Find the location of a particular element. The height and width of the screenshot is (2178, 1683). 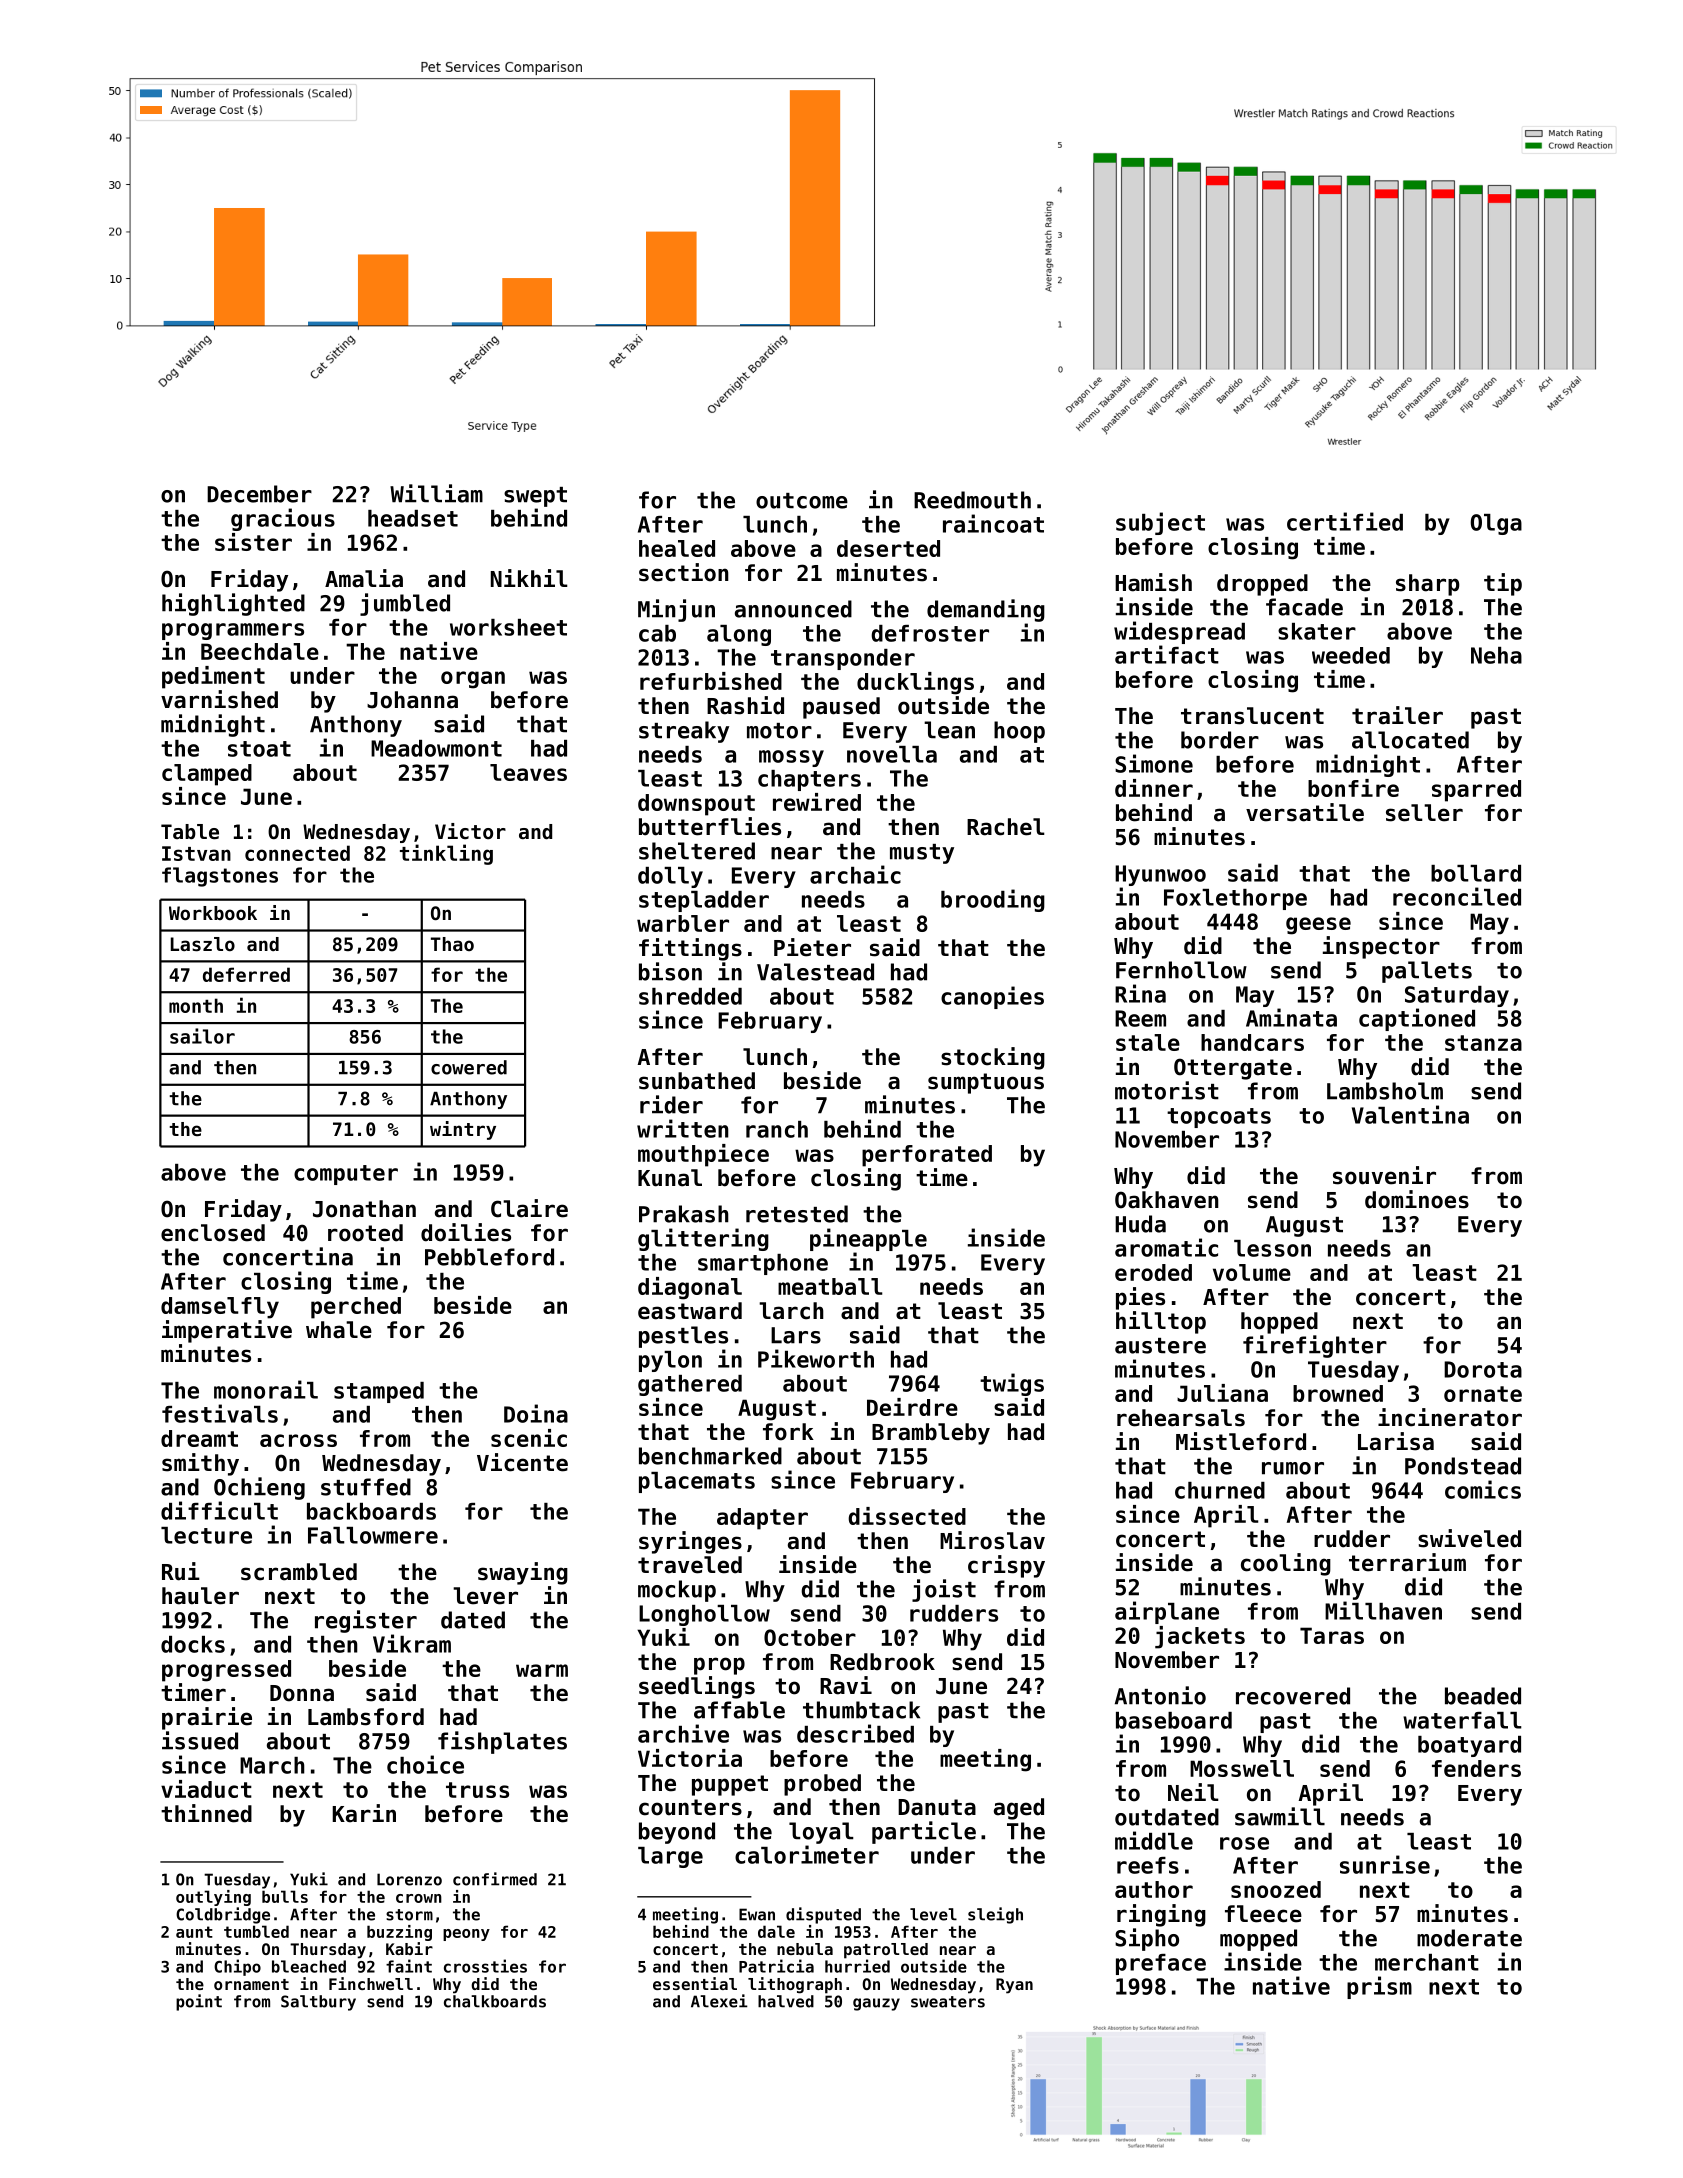

Thao is located at coordinates (452, 944).
